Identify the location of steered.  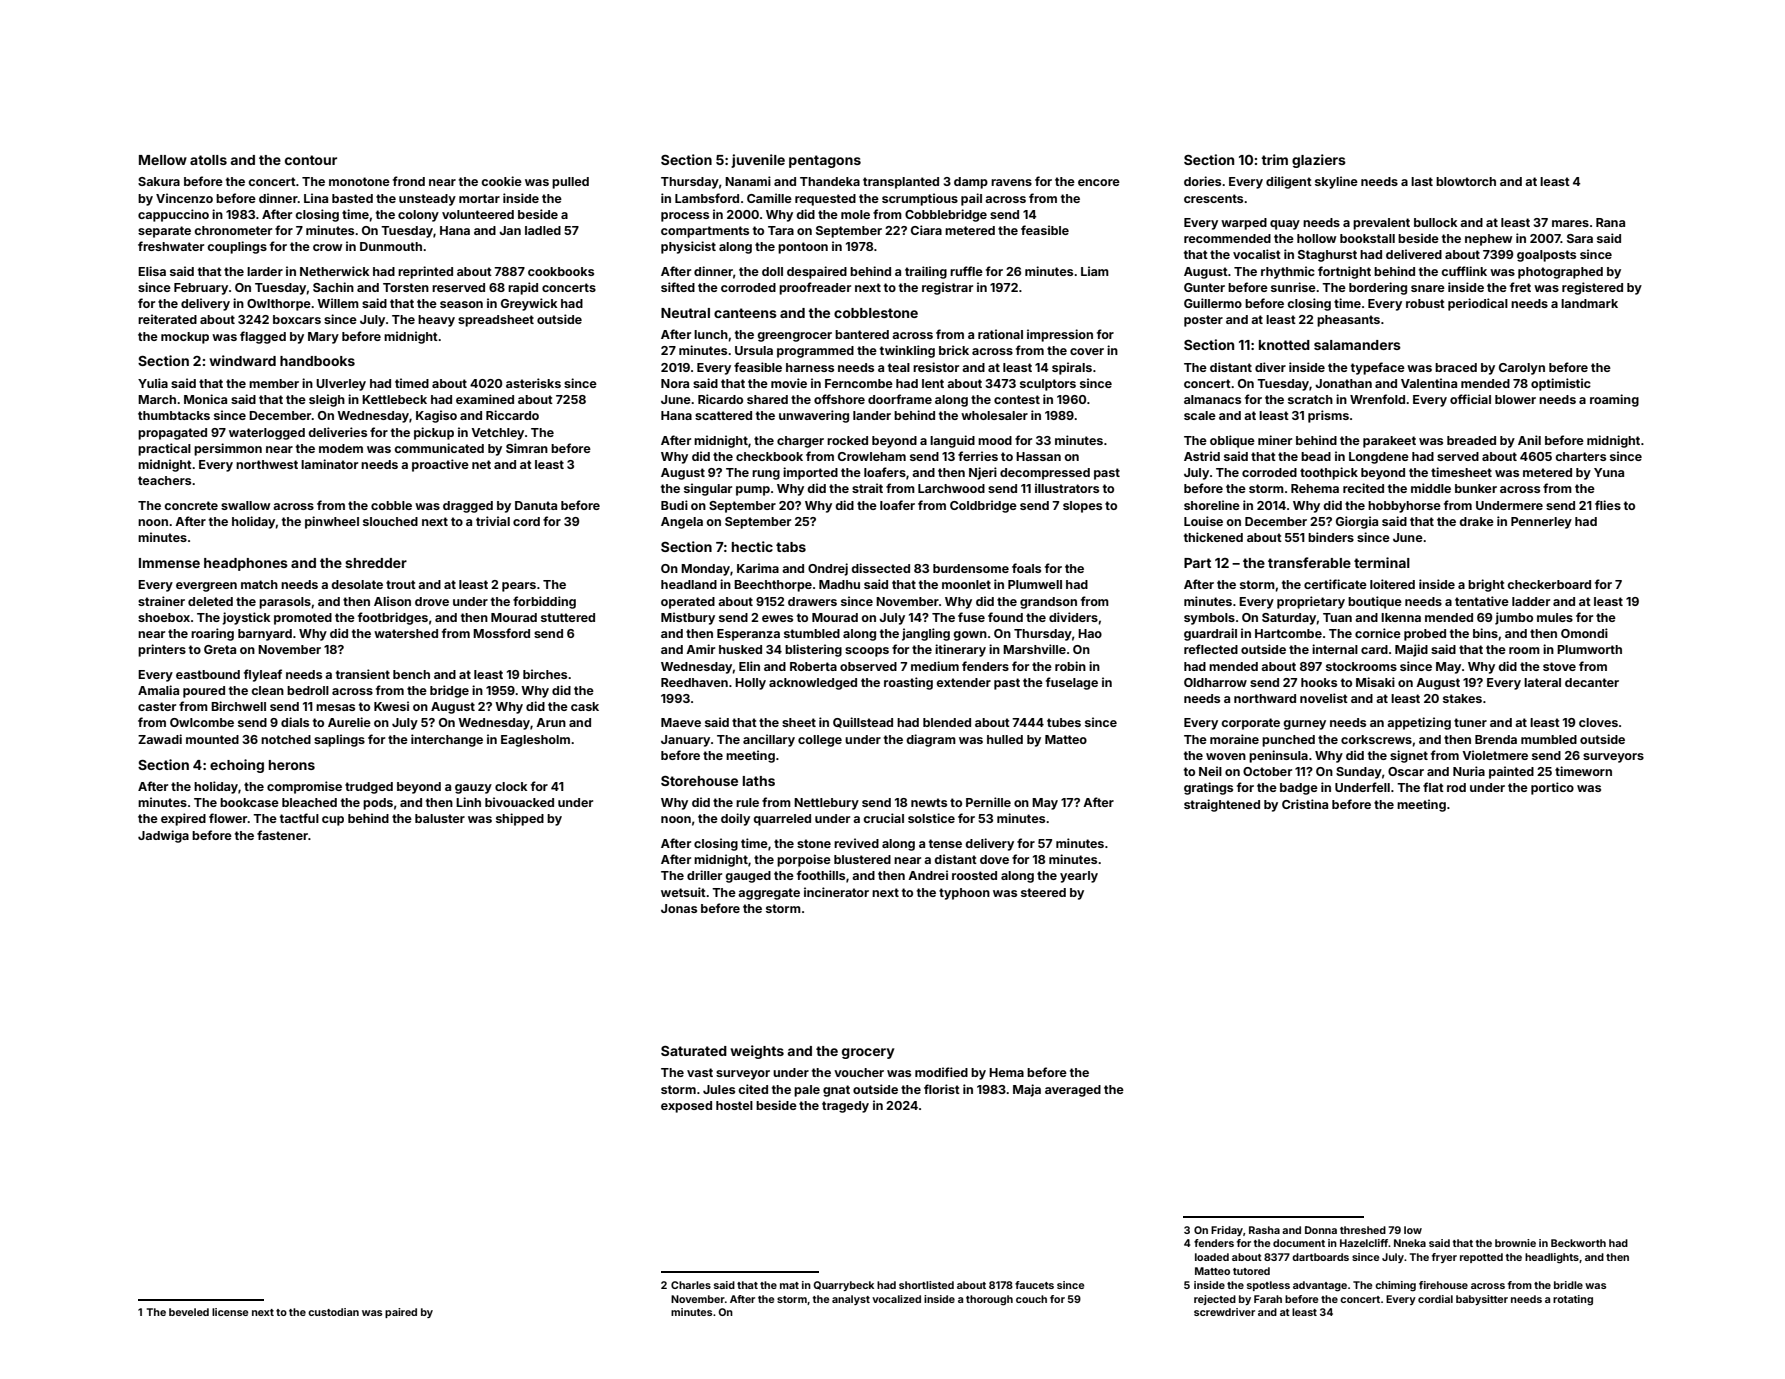
(1043, 892).
